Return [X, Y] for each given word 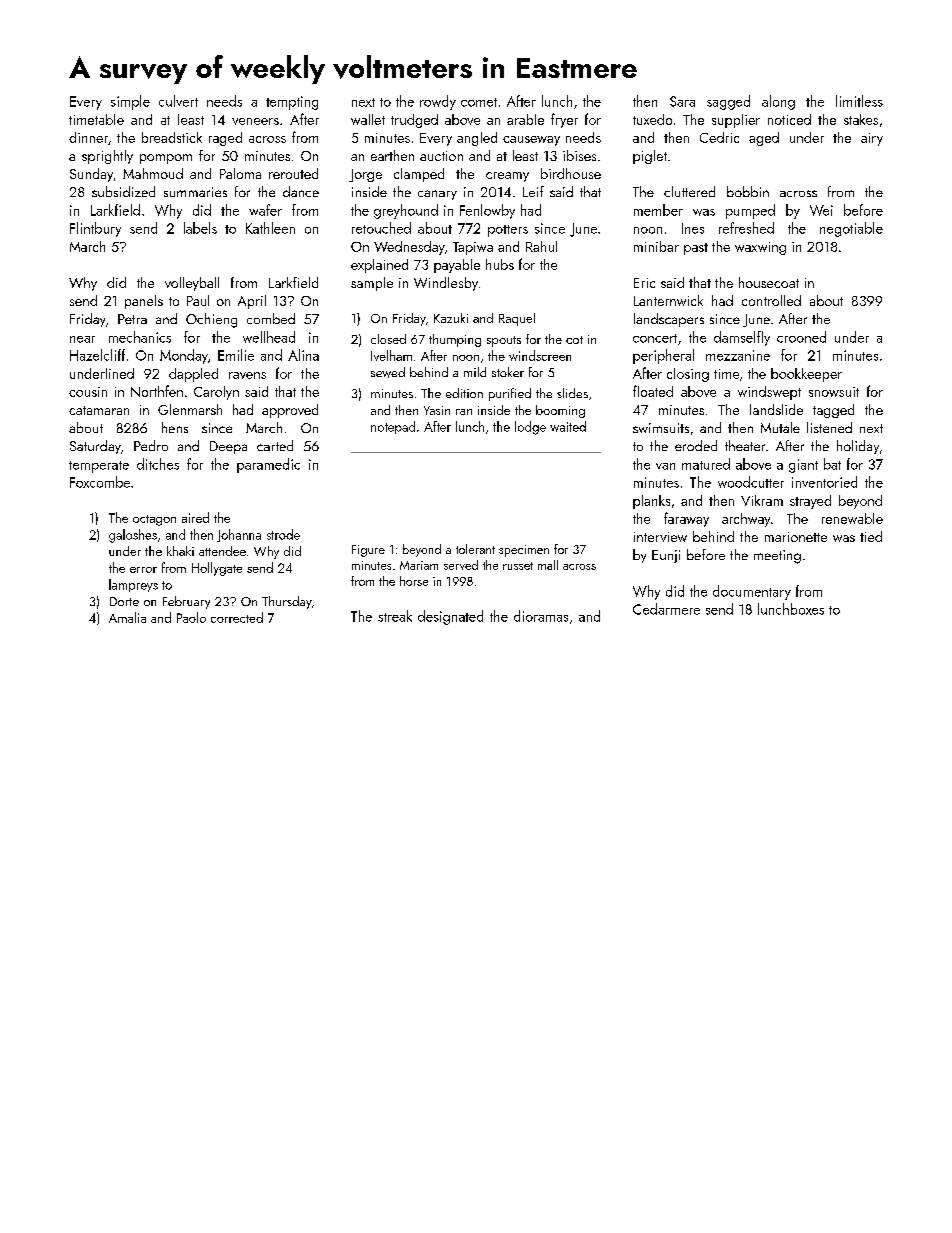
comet [479, 102]
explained [379, 266]
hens [175, 427]
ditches [158, 464]
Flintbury [95, 229]
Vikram [762, 500]
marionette [796, 537]
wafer [265, 210]
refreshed [746, 228]
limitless [859, 101]
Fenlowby [487, 211]
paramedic [268, 465]
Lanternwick [668, 300]
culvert [178, 101]
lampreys [133, 585]
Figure [368, 551]
